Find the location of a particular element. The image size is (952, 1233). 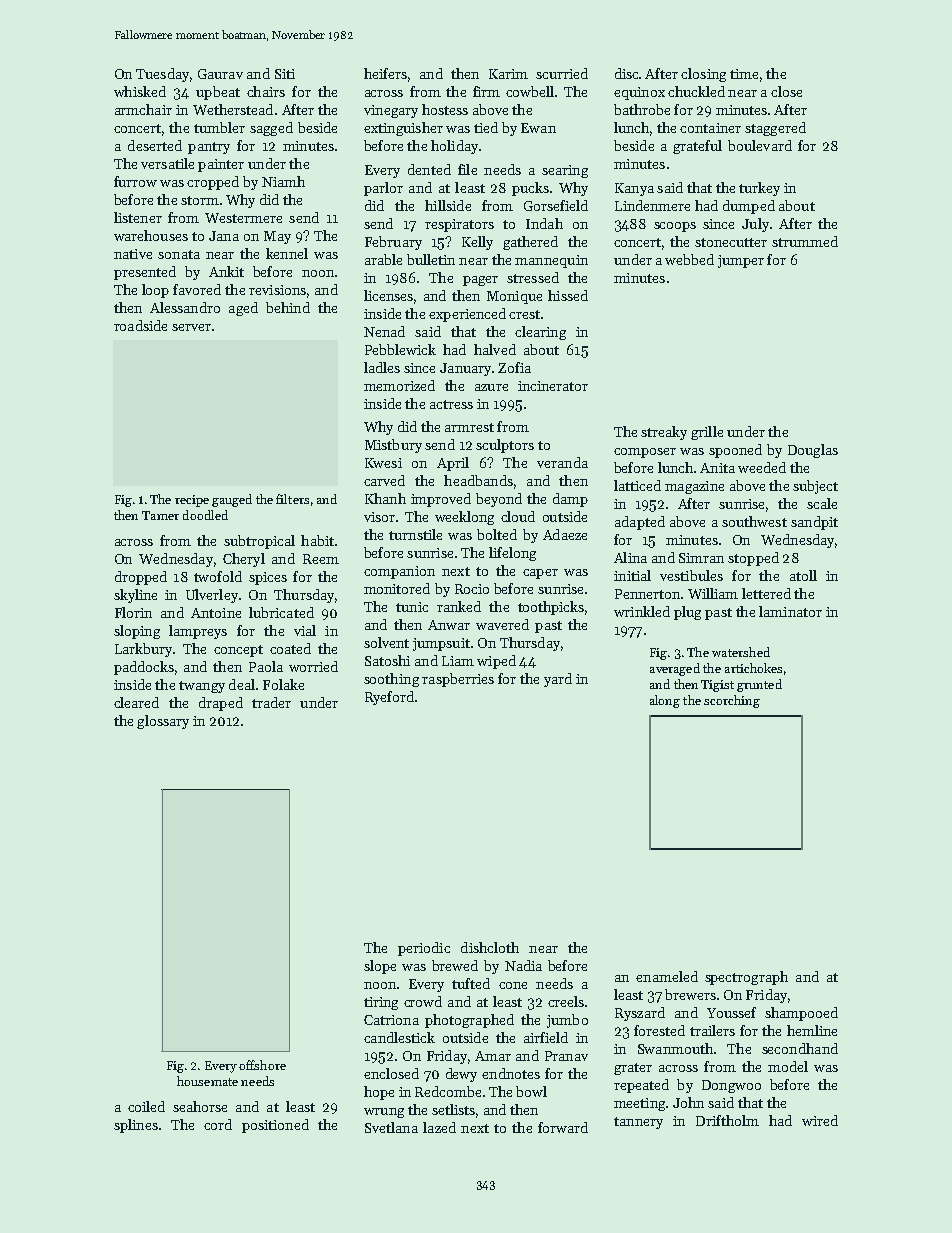

firm is located at coordinates (486, 91).
